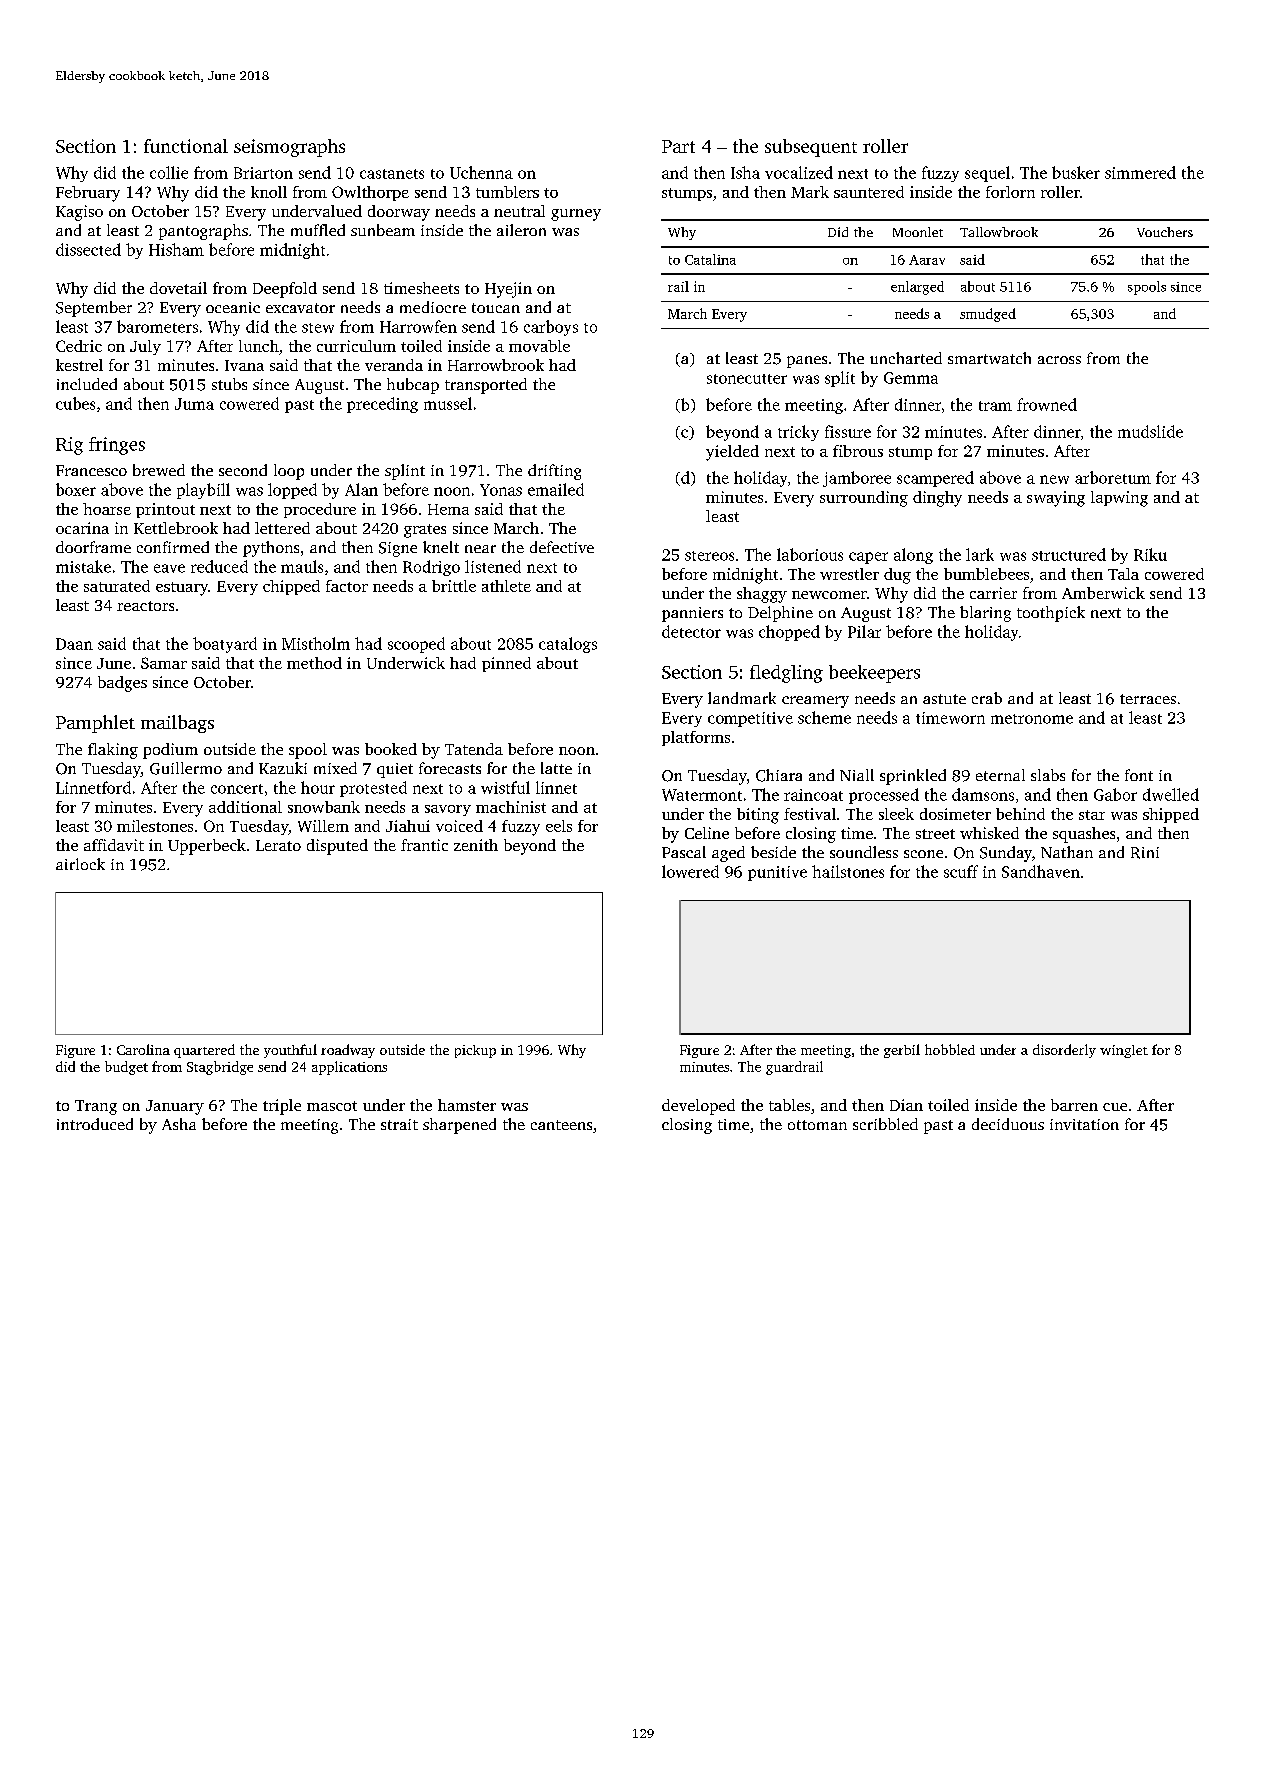 This page has width=1264, height=1787. What do you see at coordinates (96, 1107) in the page?
I see `Trang` at bounding box center [96, 1107].
